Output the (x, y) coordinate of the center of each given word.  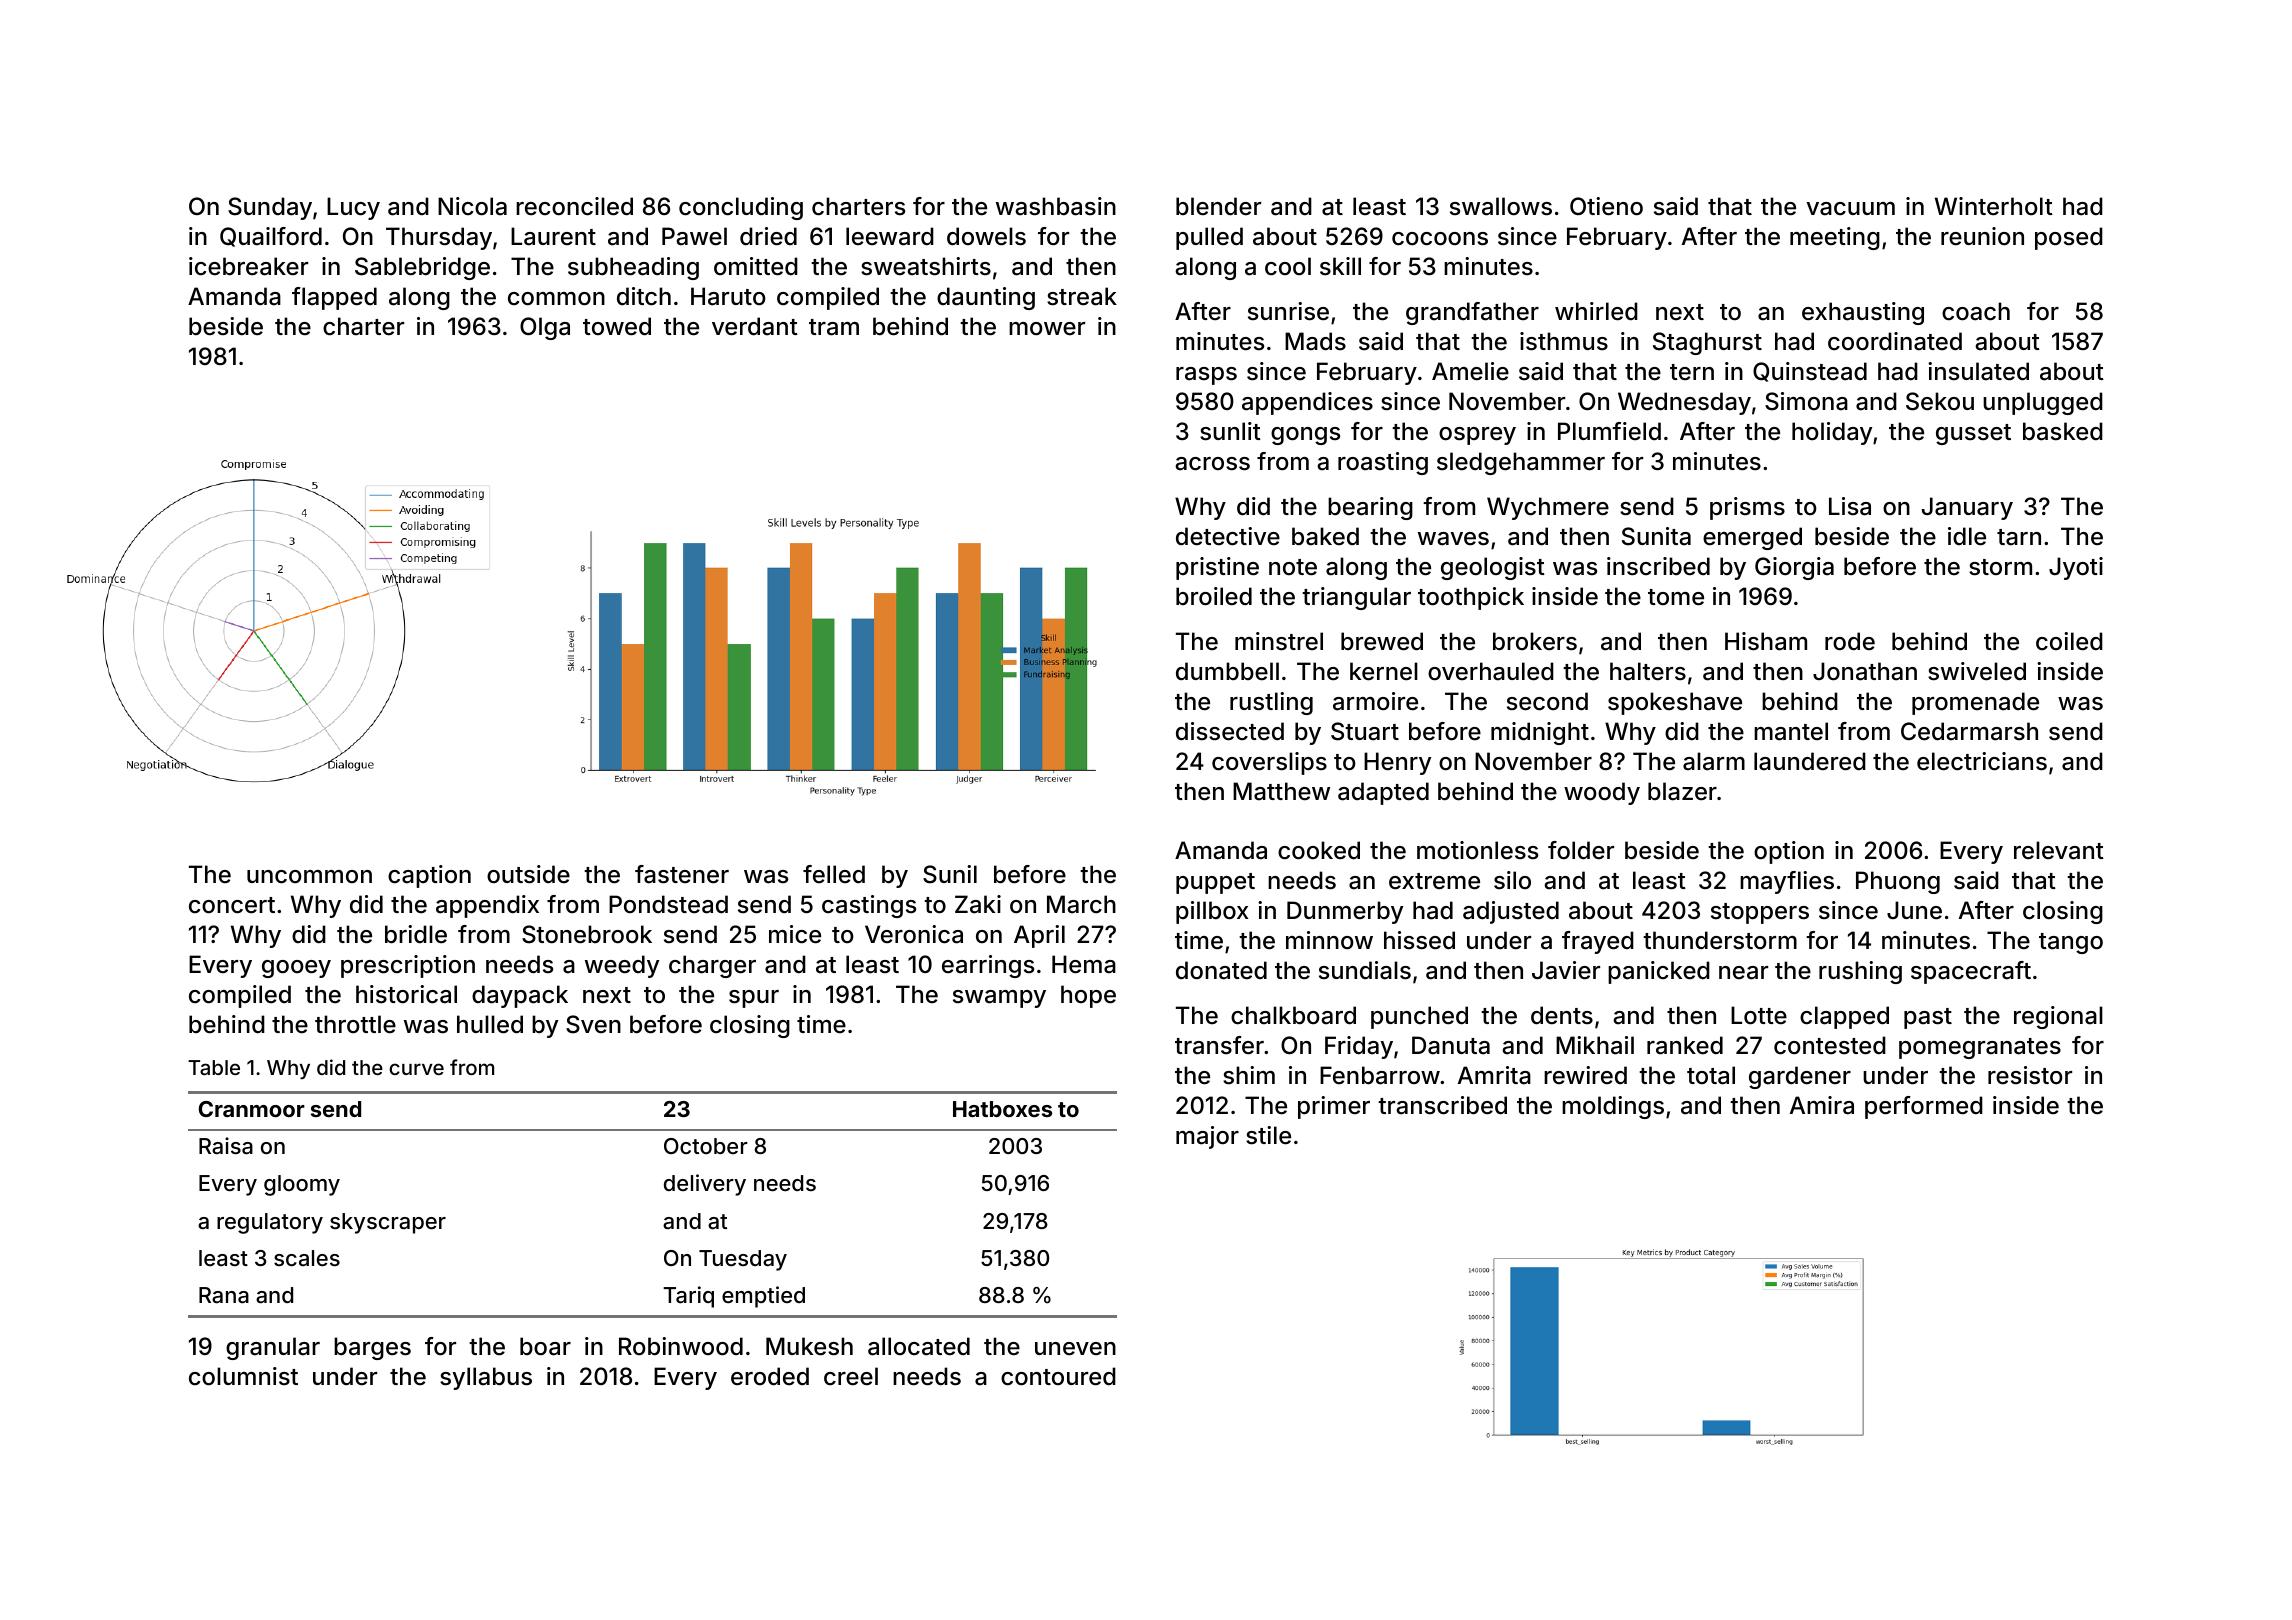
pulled (1209, 238)
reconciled (574, 206)
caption (429, 876)
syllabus (486, 1378)
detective (1228, 536)
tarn (2019, 537)
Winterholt (1994, 206)
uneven (1075, 1349)
